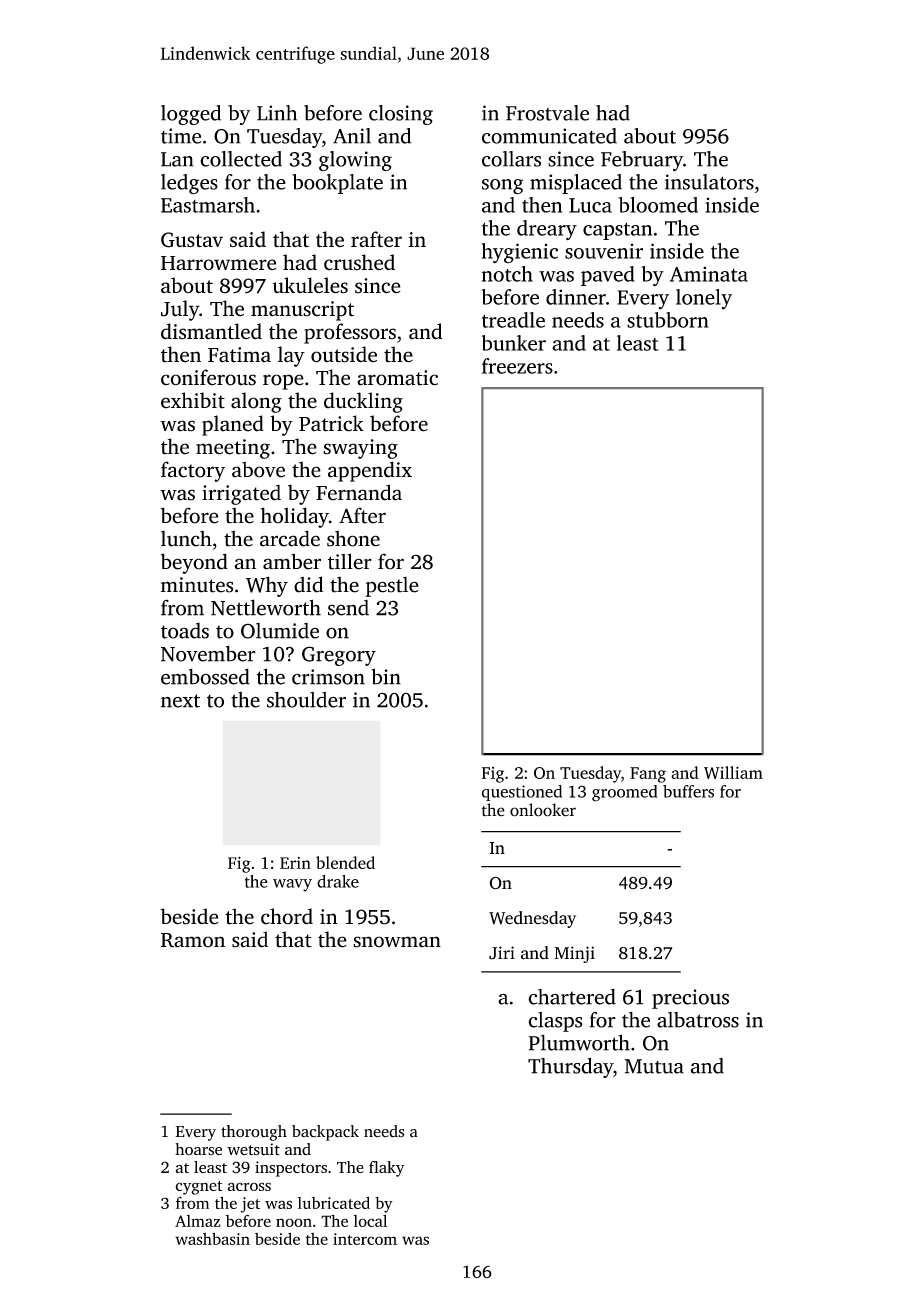  I want to click on Jiri, so click(502, 953).
